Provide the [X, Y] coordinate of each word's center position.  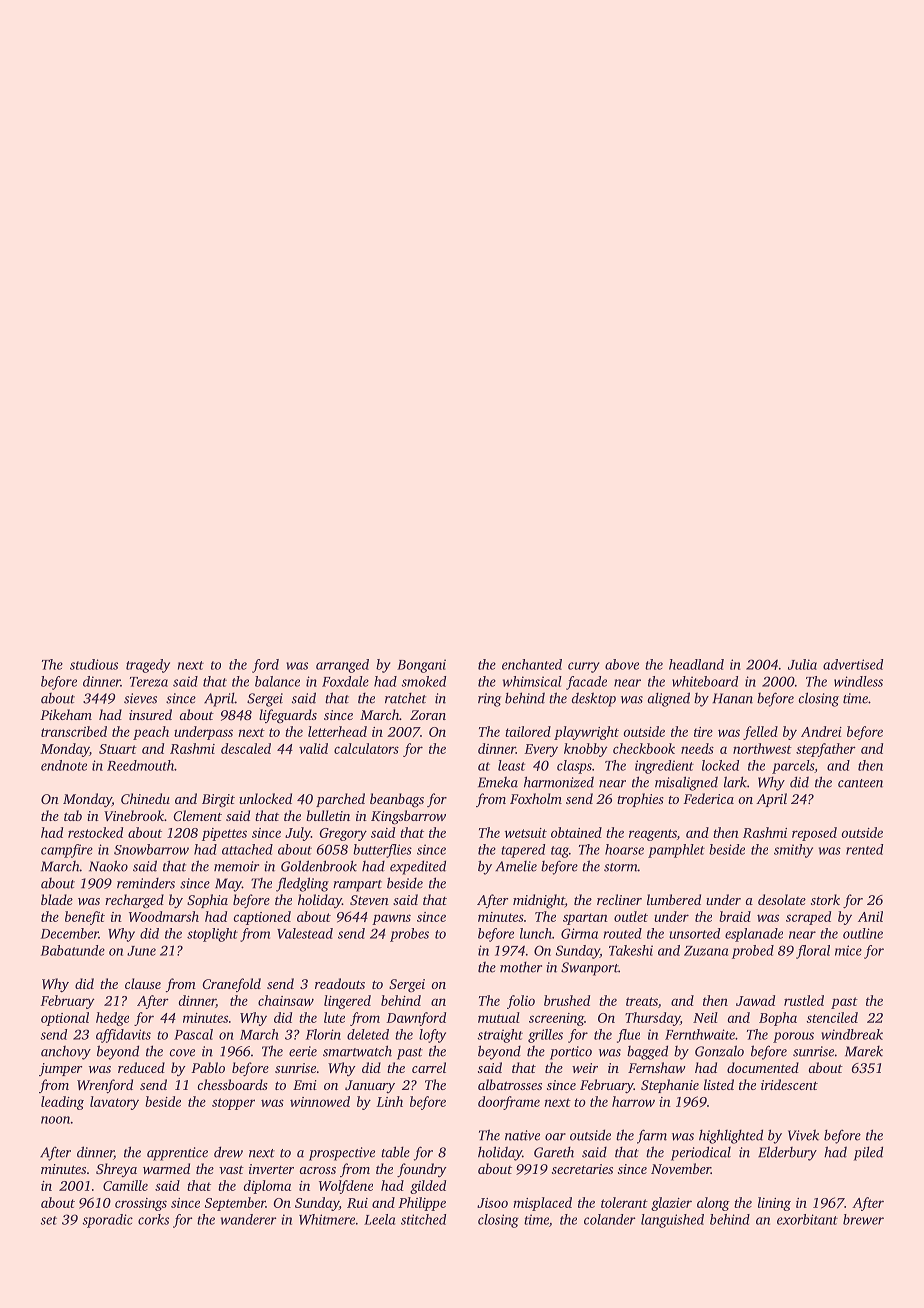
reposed [814, 834]
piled [868, 1153]
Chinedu [145, 798]
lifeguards [288, 716]
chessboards [232, 1084]
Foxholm [536, 798]
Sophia [207, 901]
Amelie [516, 866]
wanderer [249, 1219]
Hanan [732, 698]
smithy [793, 851]
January [370, 1086]
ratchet [405, 698]
